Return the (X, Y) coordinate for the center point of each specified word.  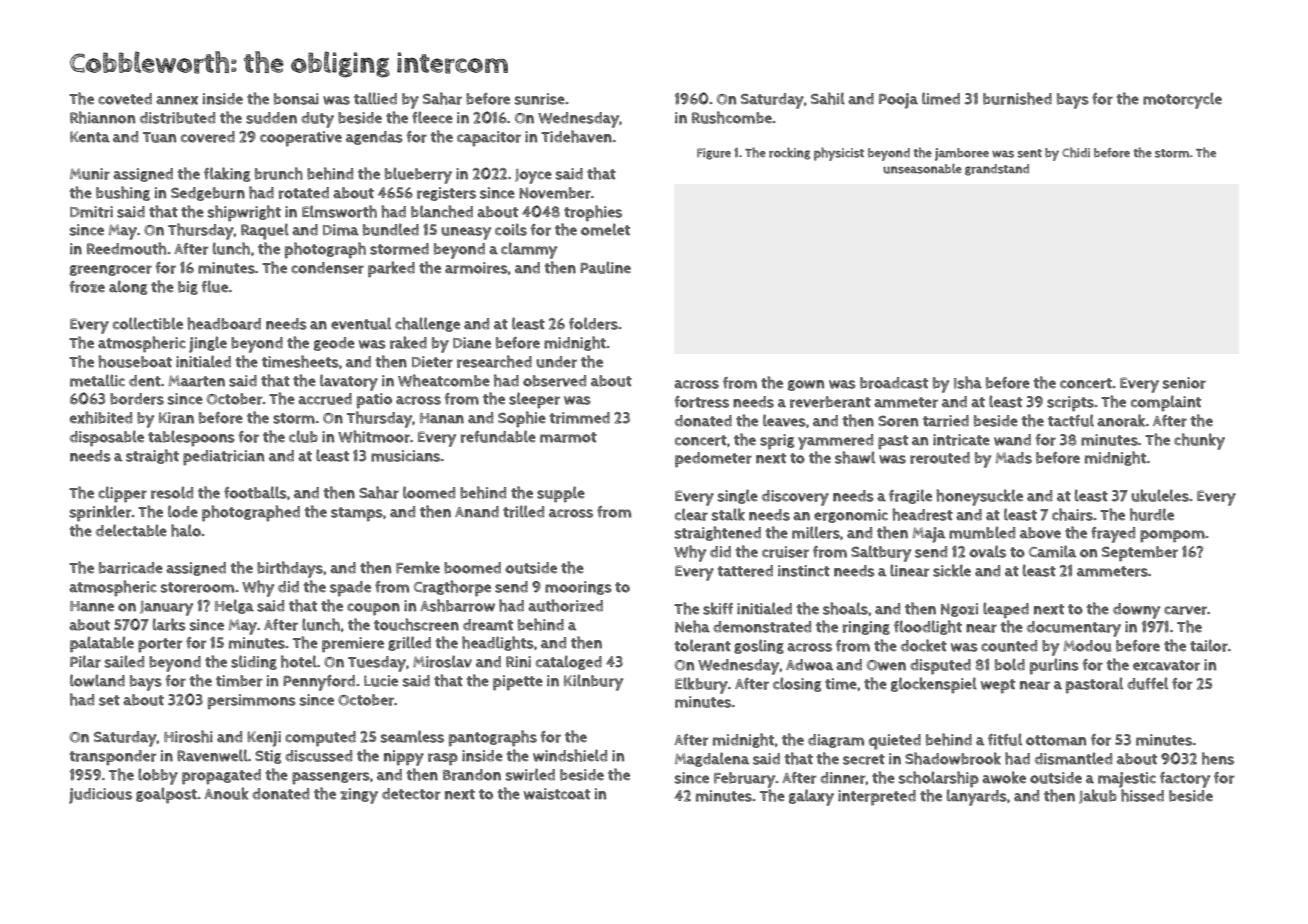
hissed (1142, 795)
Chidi (1076, 152)
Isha (968, 382)
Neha (692, 626)
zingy (359, 796)
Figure (714, 154)
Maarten (196, 381)
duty (317, 120)
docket (924, 645)
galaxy (811, 797)
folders (593, 323)
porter (160, 645)
